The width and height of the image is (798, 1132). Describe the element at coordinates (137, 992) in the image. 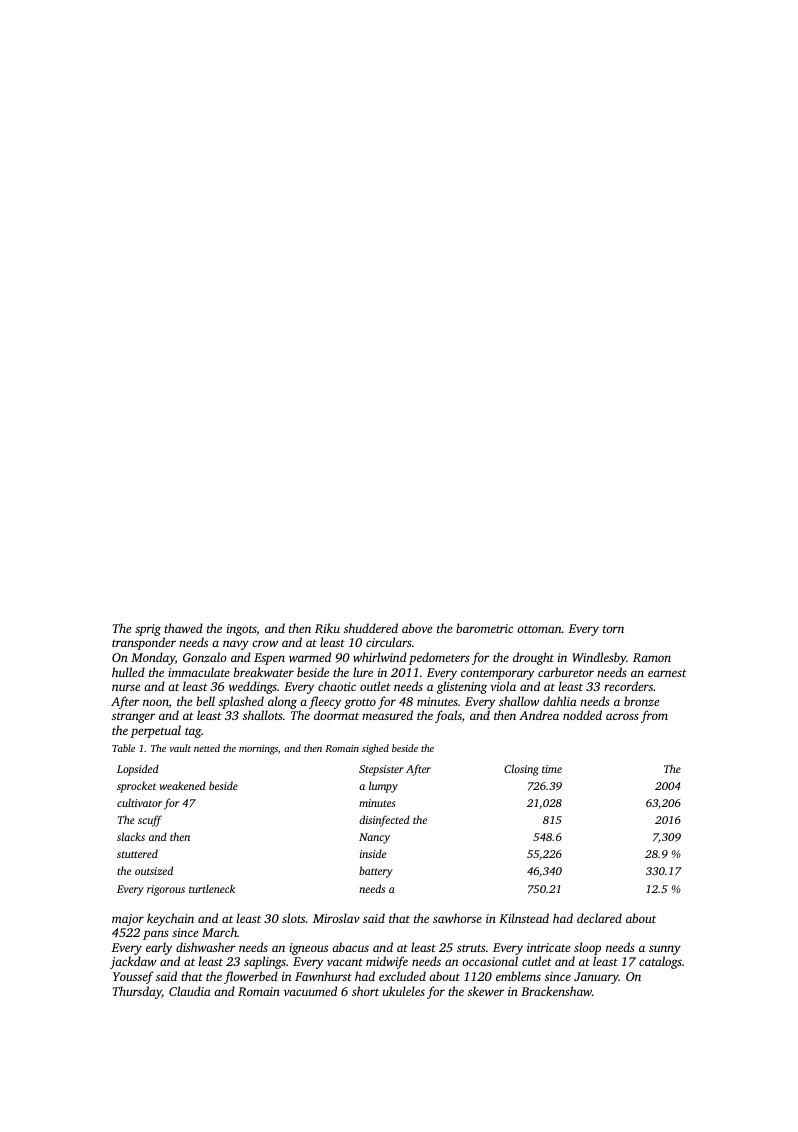

I see `Thursday` at that location.
